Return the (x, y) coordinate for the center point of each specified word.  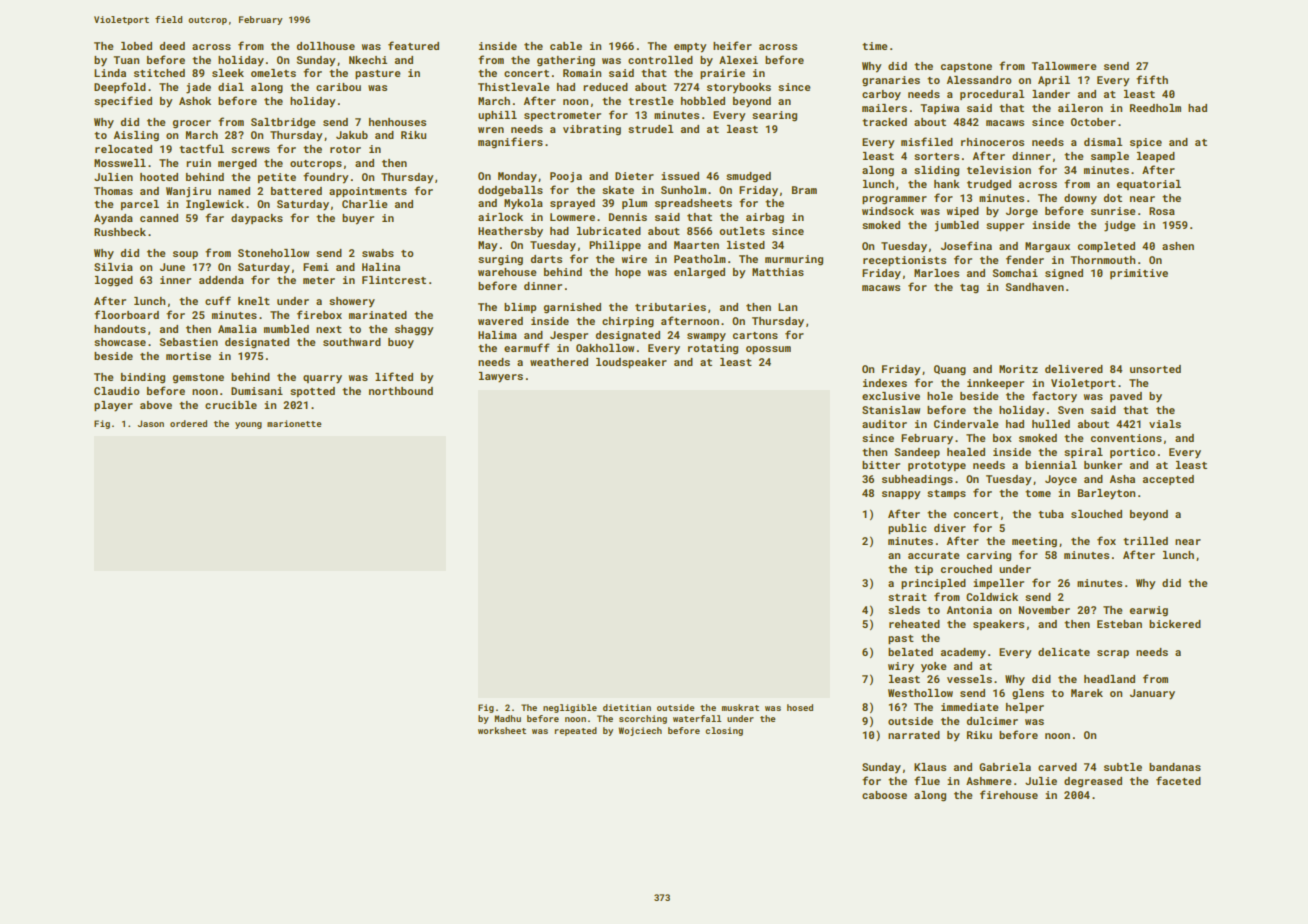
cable (566, 46)
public (907, 529)
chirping (628, 322)
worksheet (502, 730)
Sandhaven (1035, 287)
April (1054, 81)
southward (352, 342)
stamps (946, 494)
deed (172, 46)
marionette (294, 423)
